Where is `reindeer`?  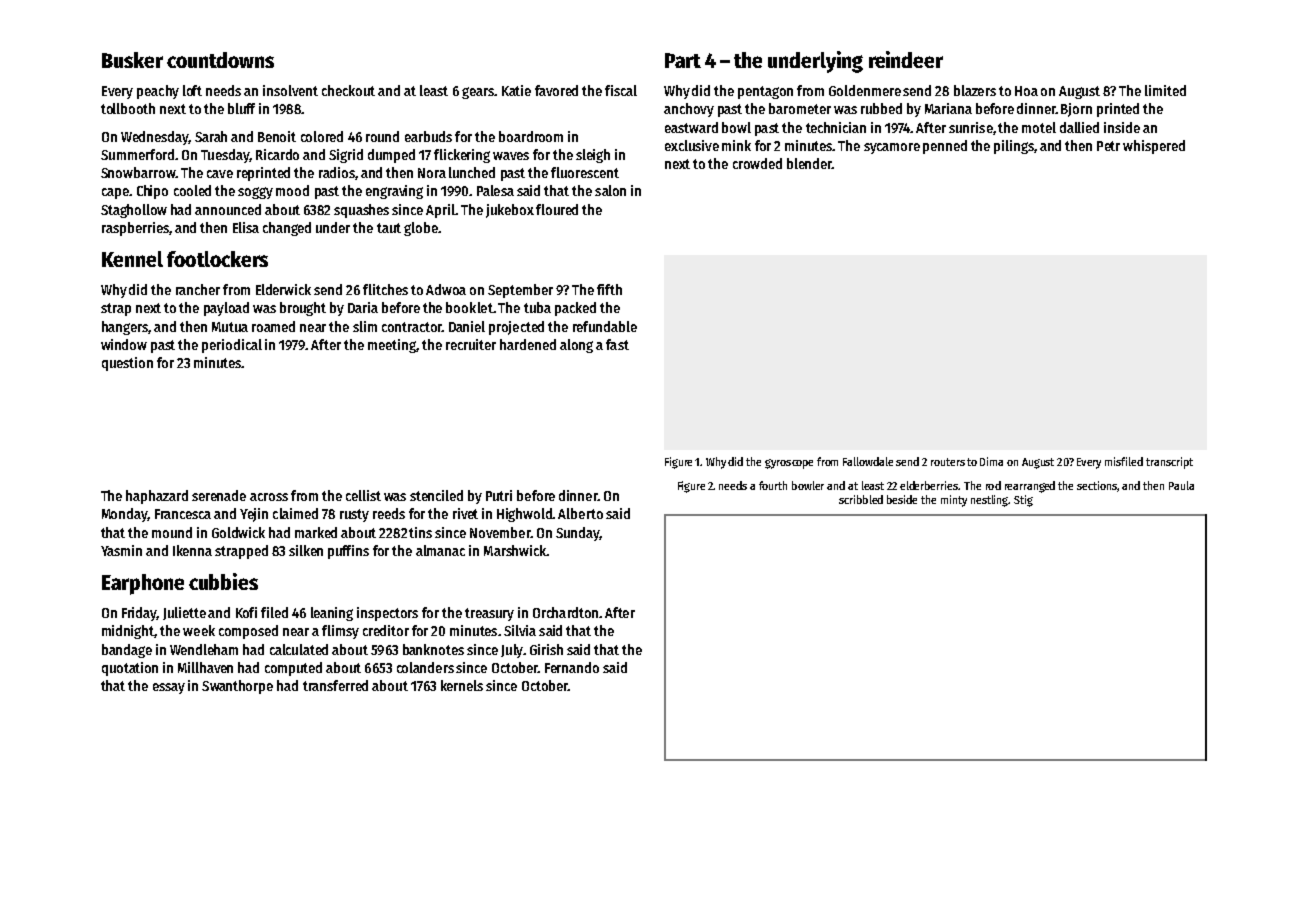 reindeer is located at coordinates (906, 59).
